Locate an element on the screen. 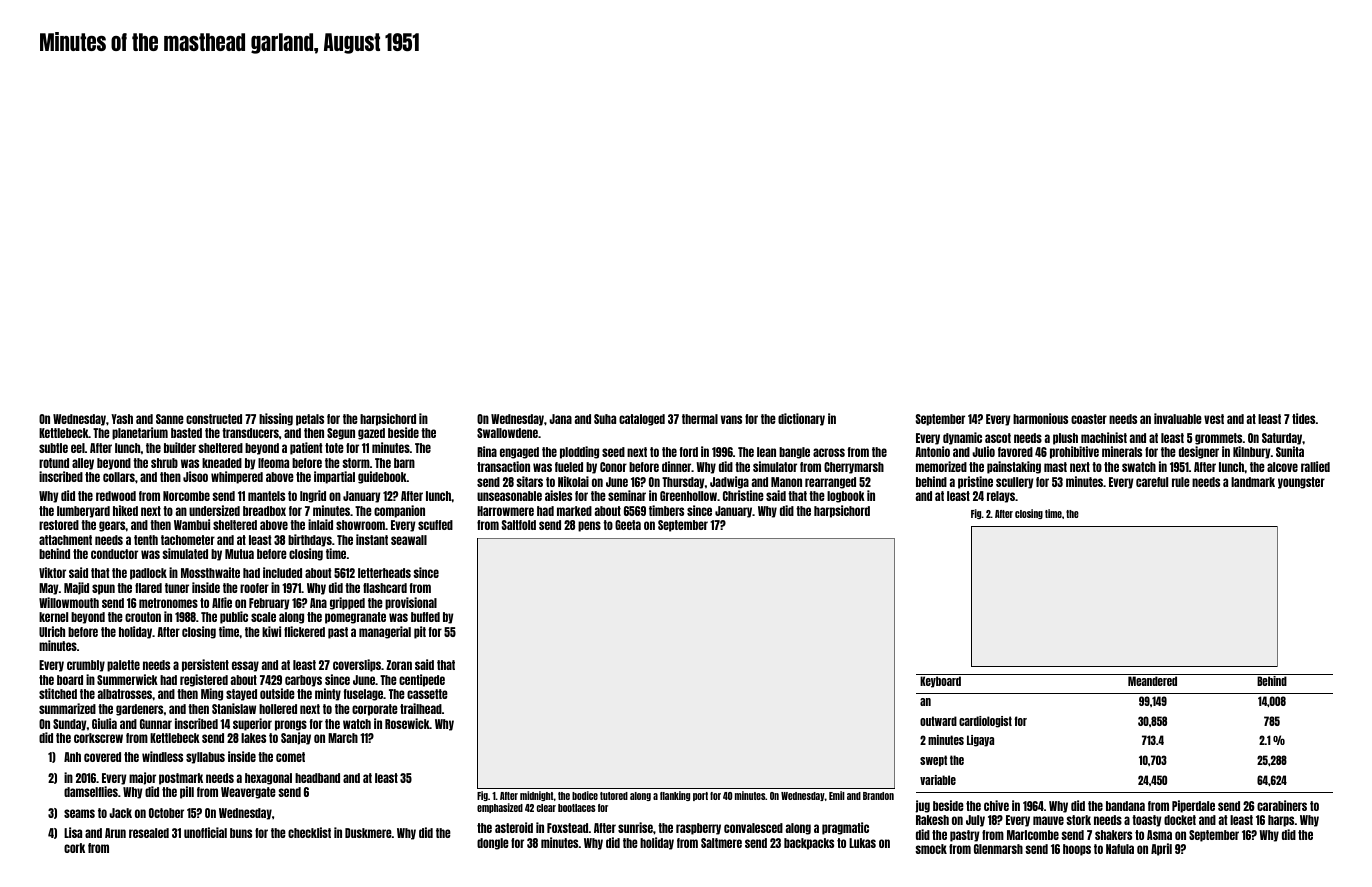 The image size is (1372, 887). dongle is located at coordinates (493, 844).
